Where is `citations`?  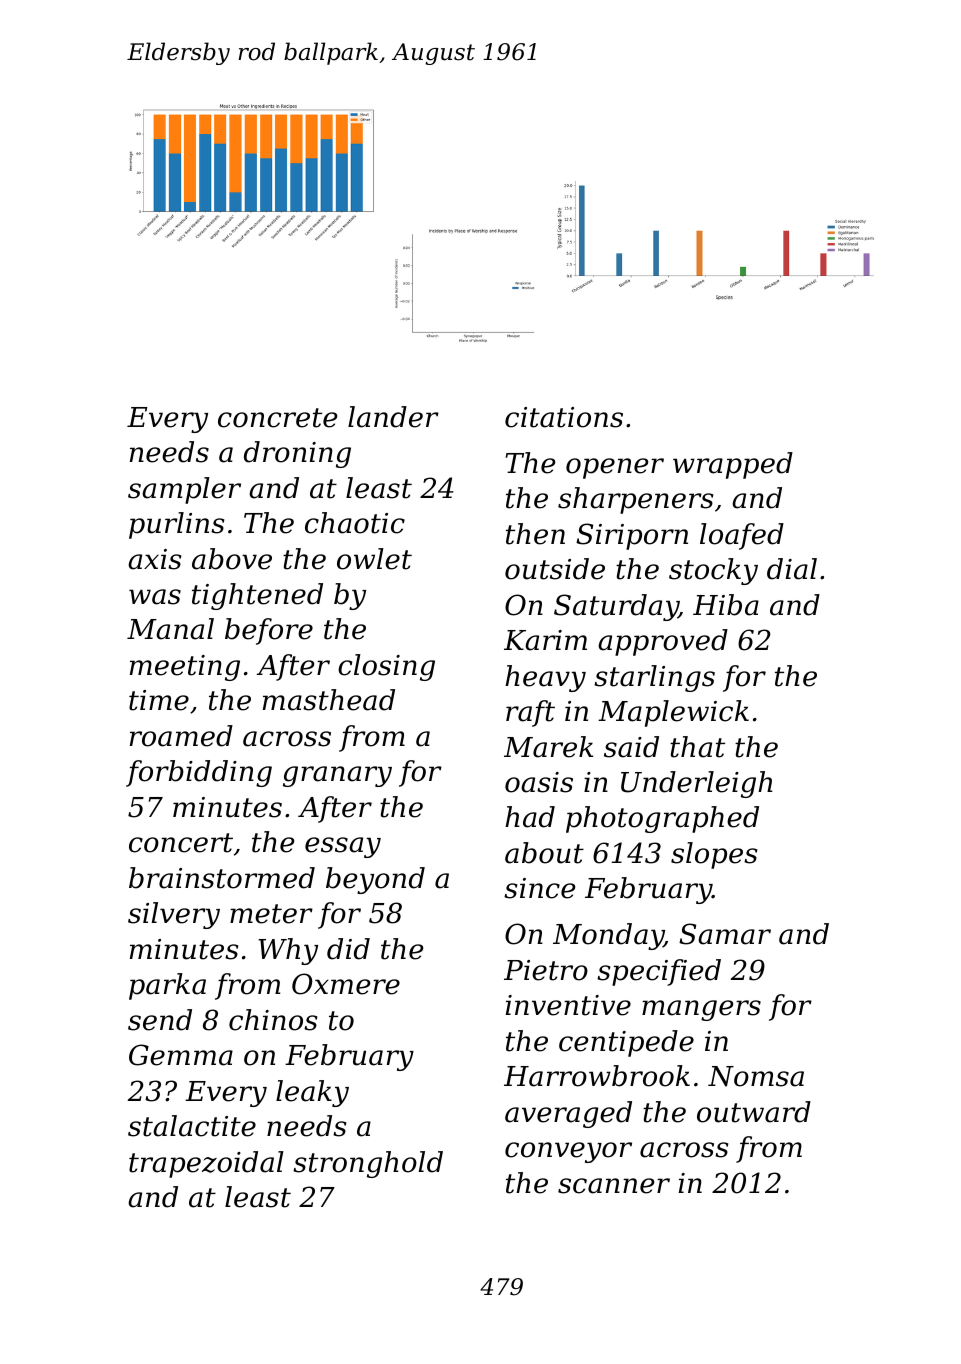
citations is located at coordinates (564, 417).
